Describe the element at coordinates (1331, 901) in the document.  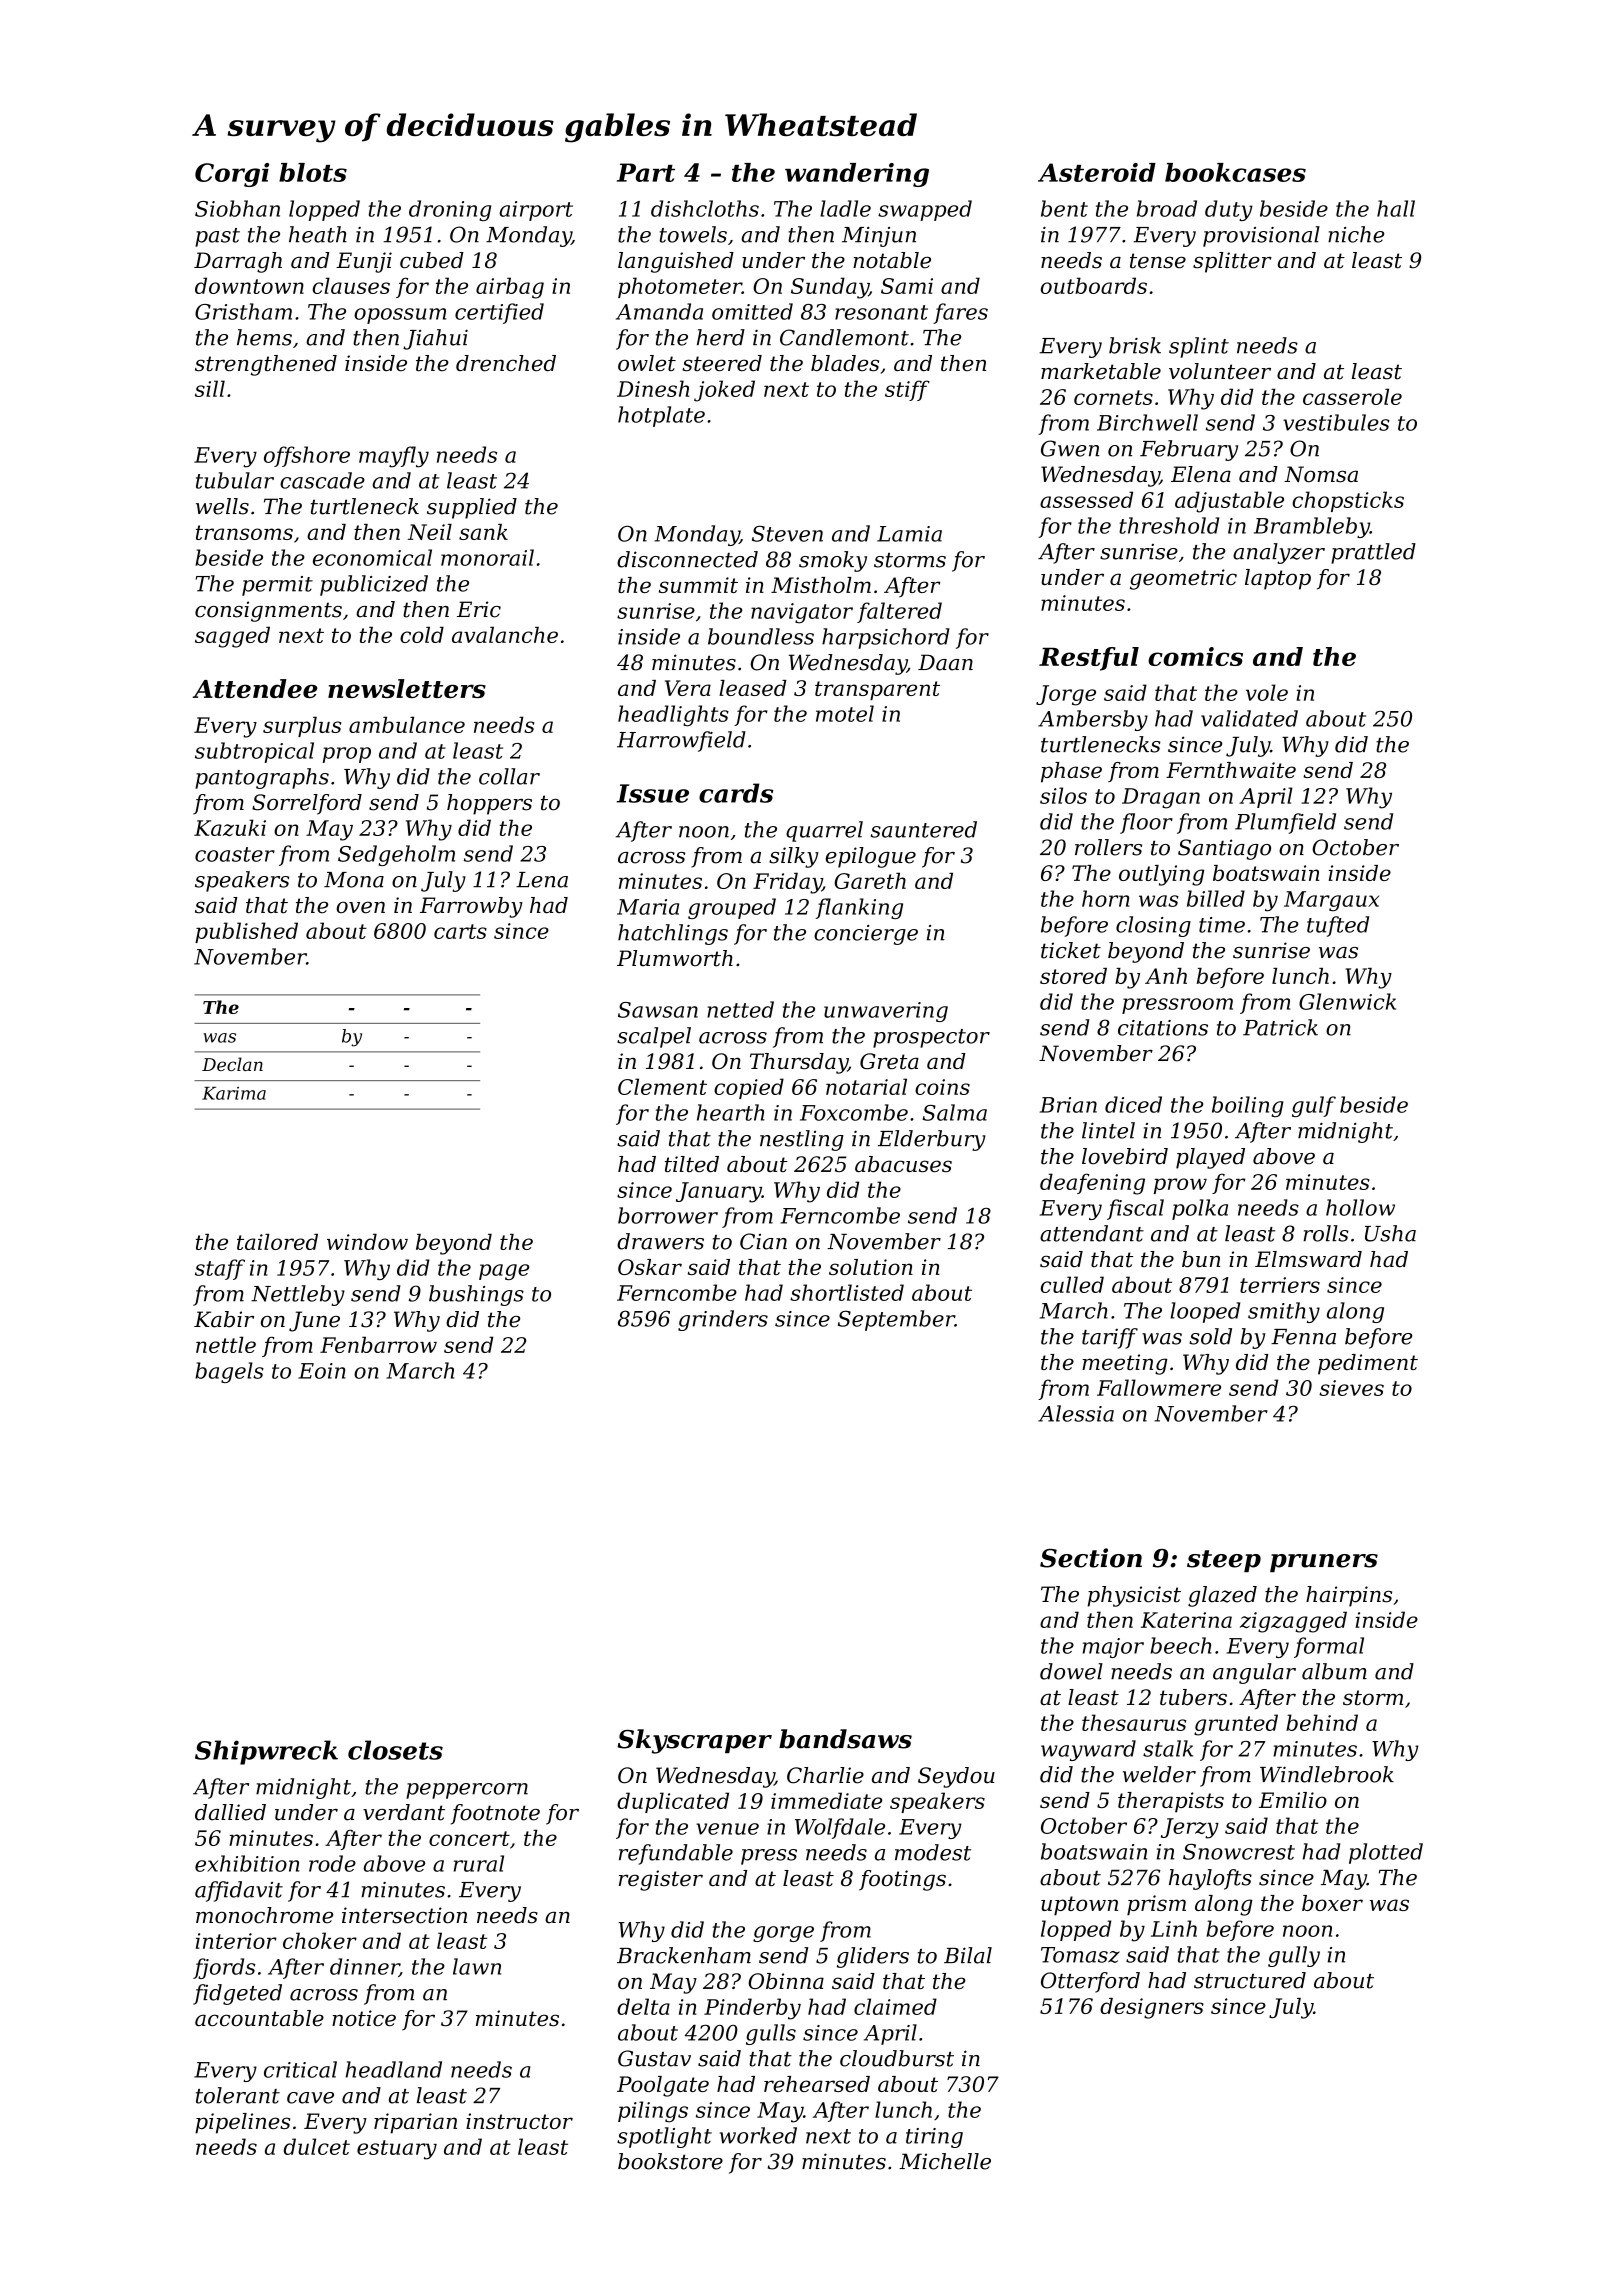
I see `Margaux` at that location.
